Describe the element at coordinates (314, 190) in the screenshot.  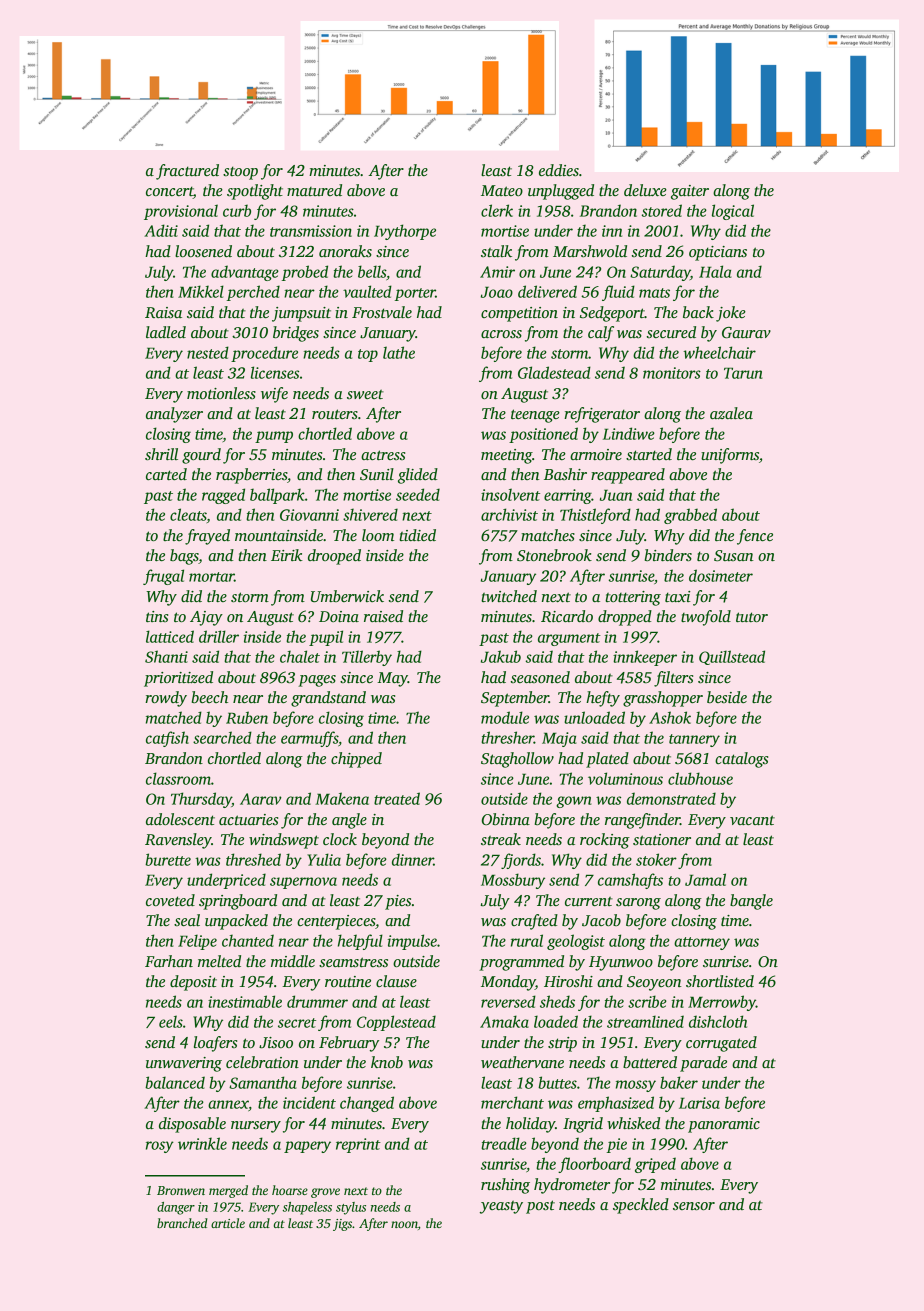
I see `matured` at that location.
